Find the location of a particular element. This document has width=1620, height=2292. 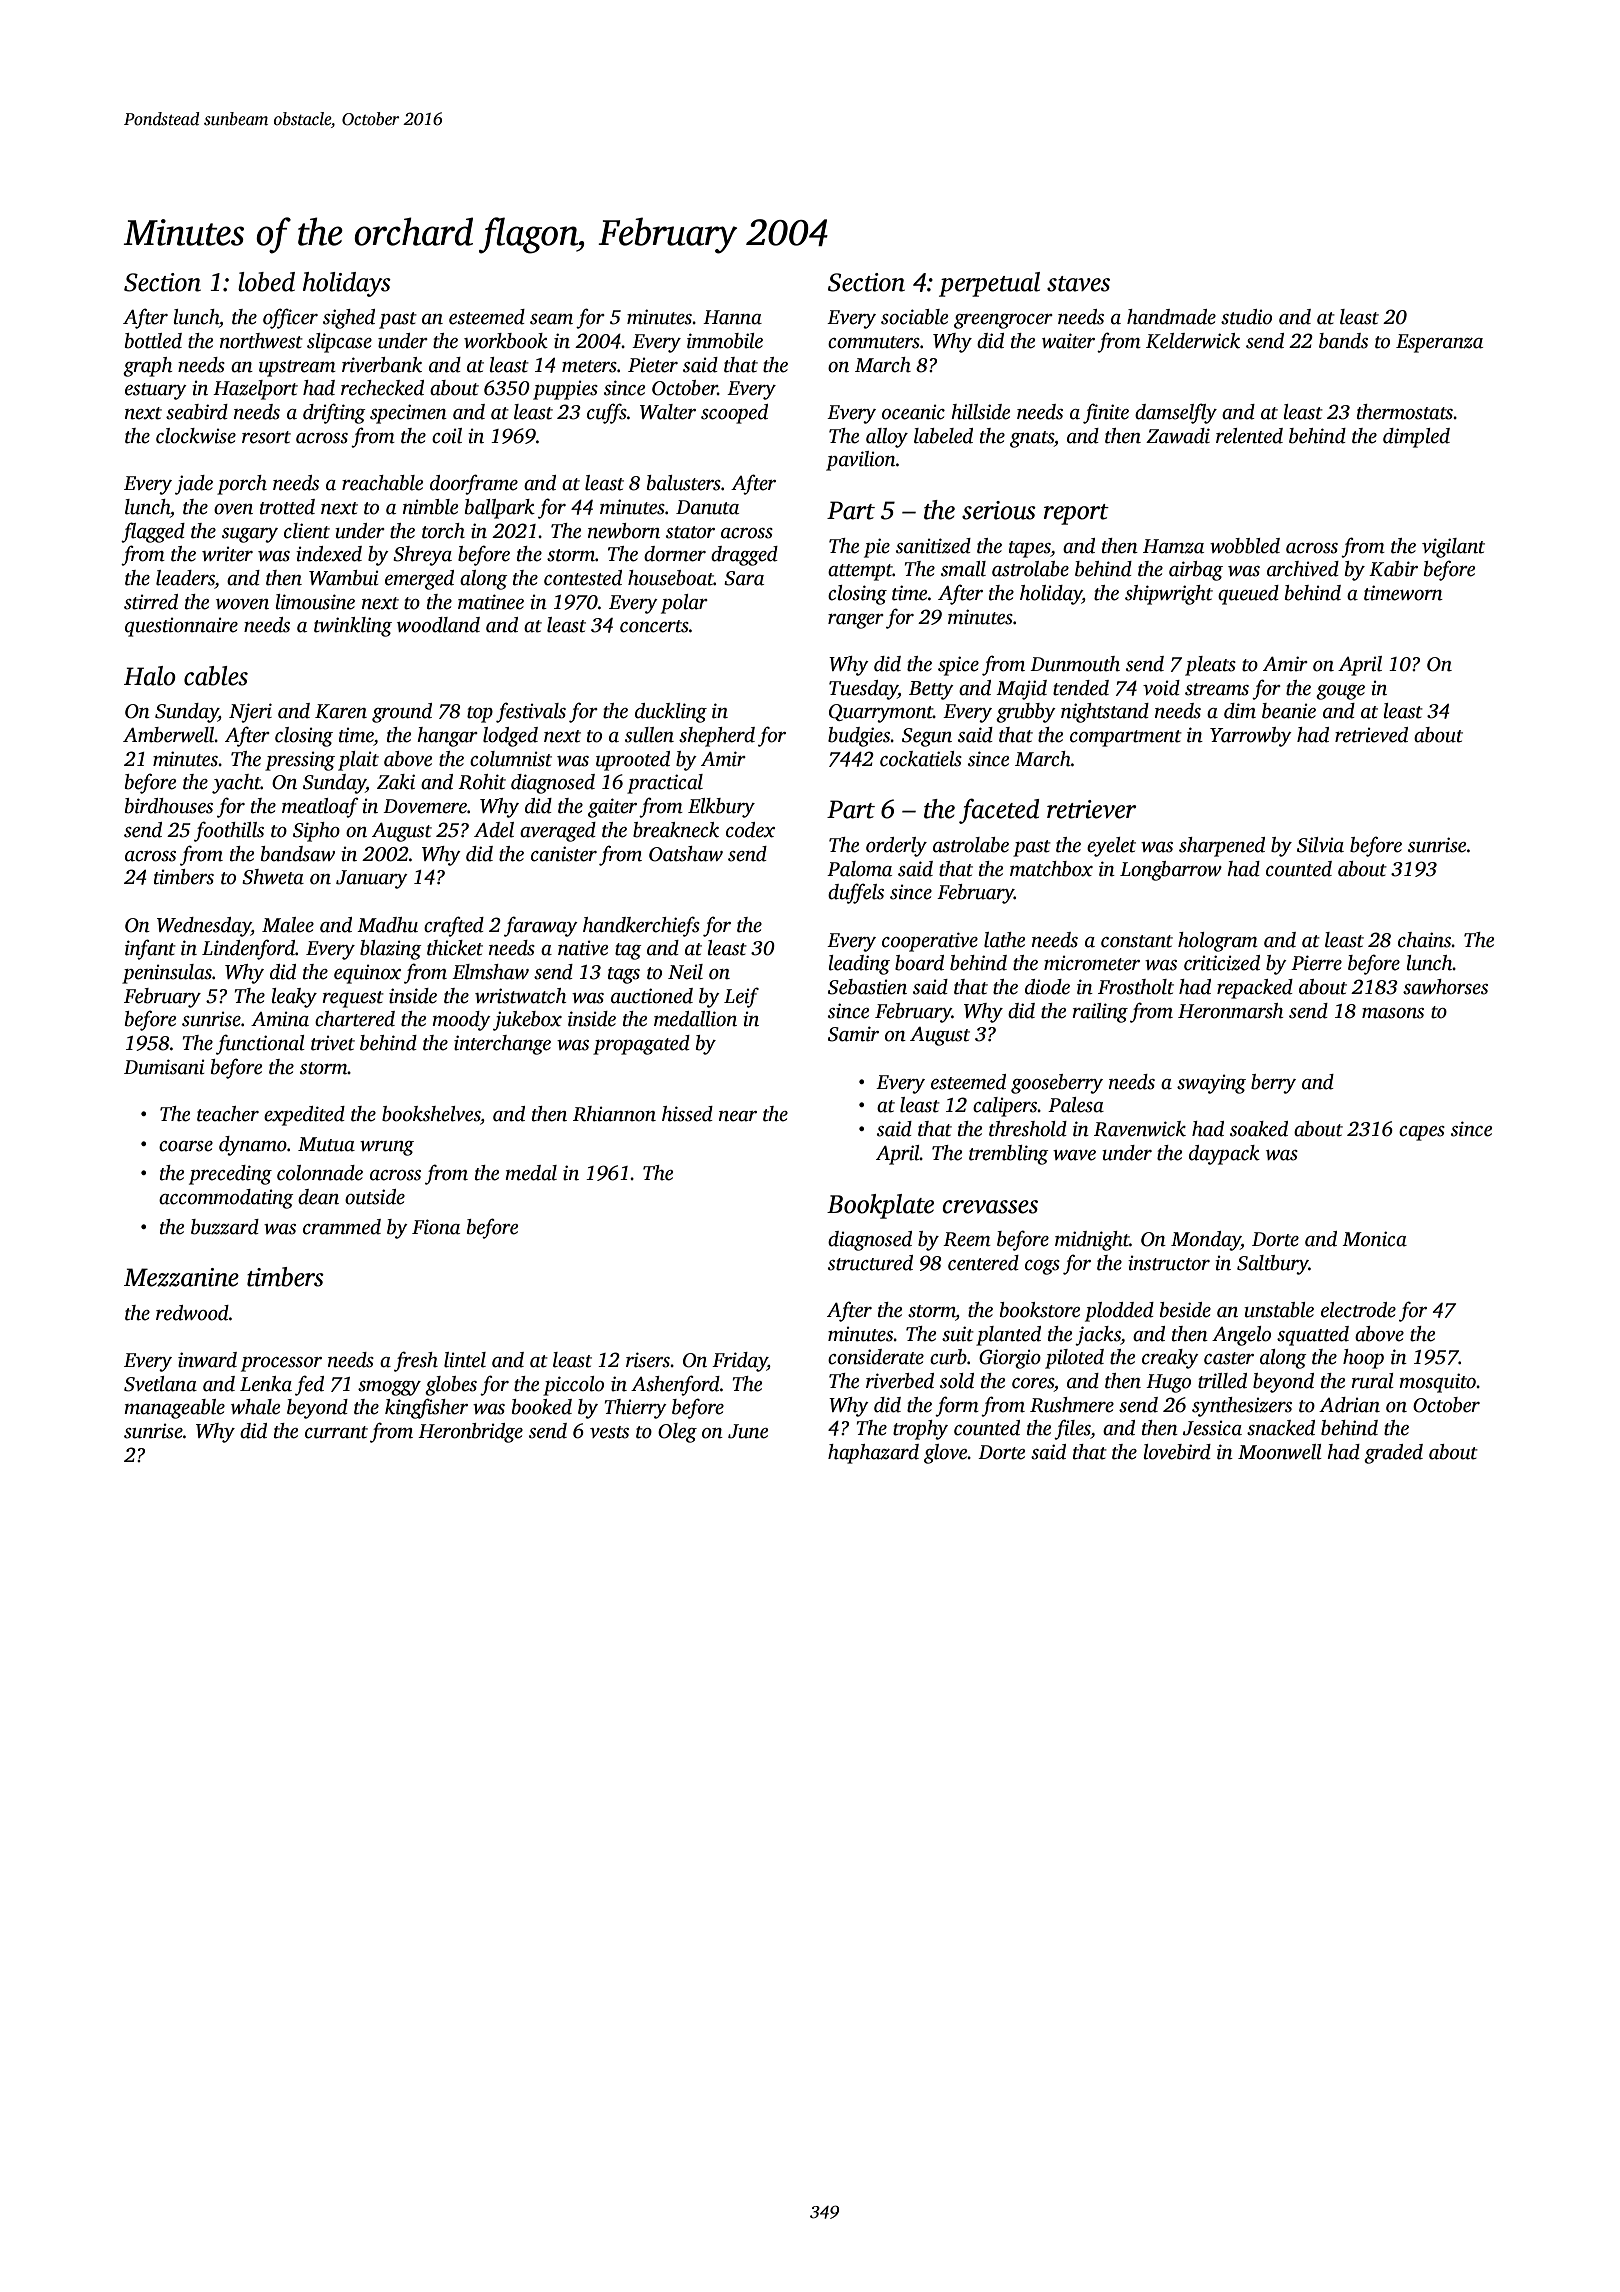

Amberwell is located at coordinates (169, 735).
